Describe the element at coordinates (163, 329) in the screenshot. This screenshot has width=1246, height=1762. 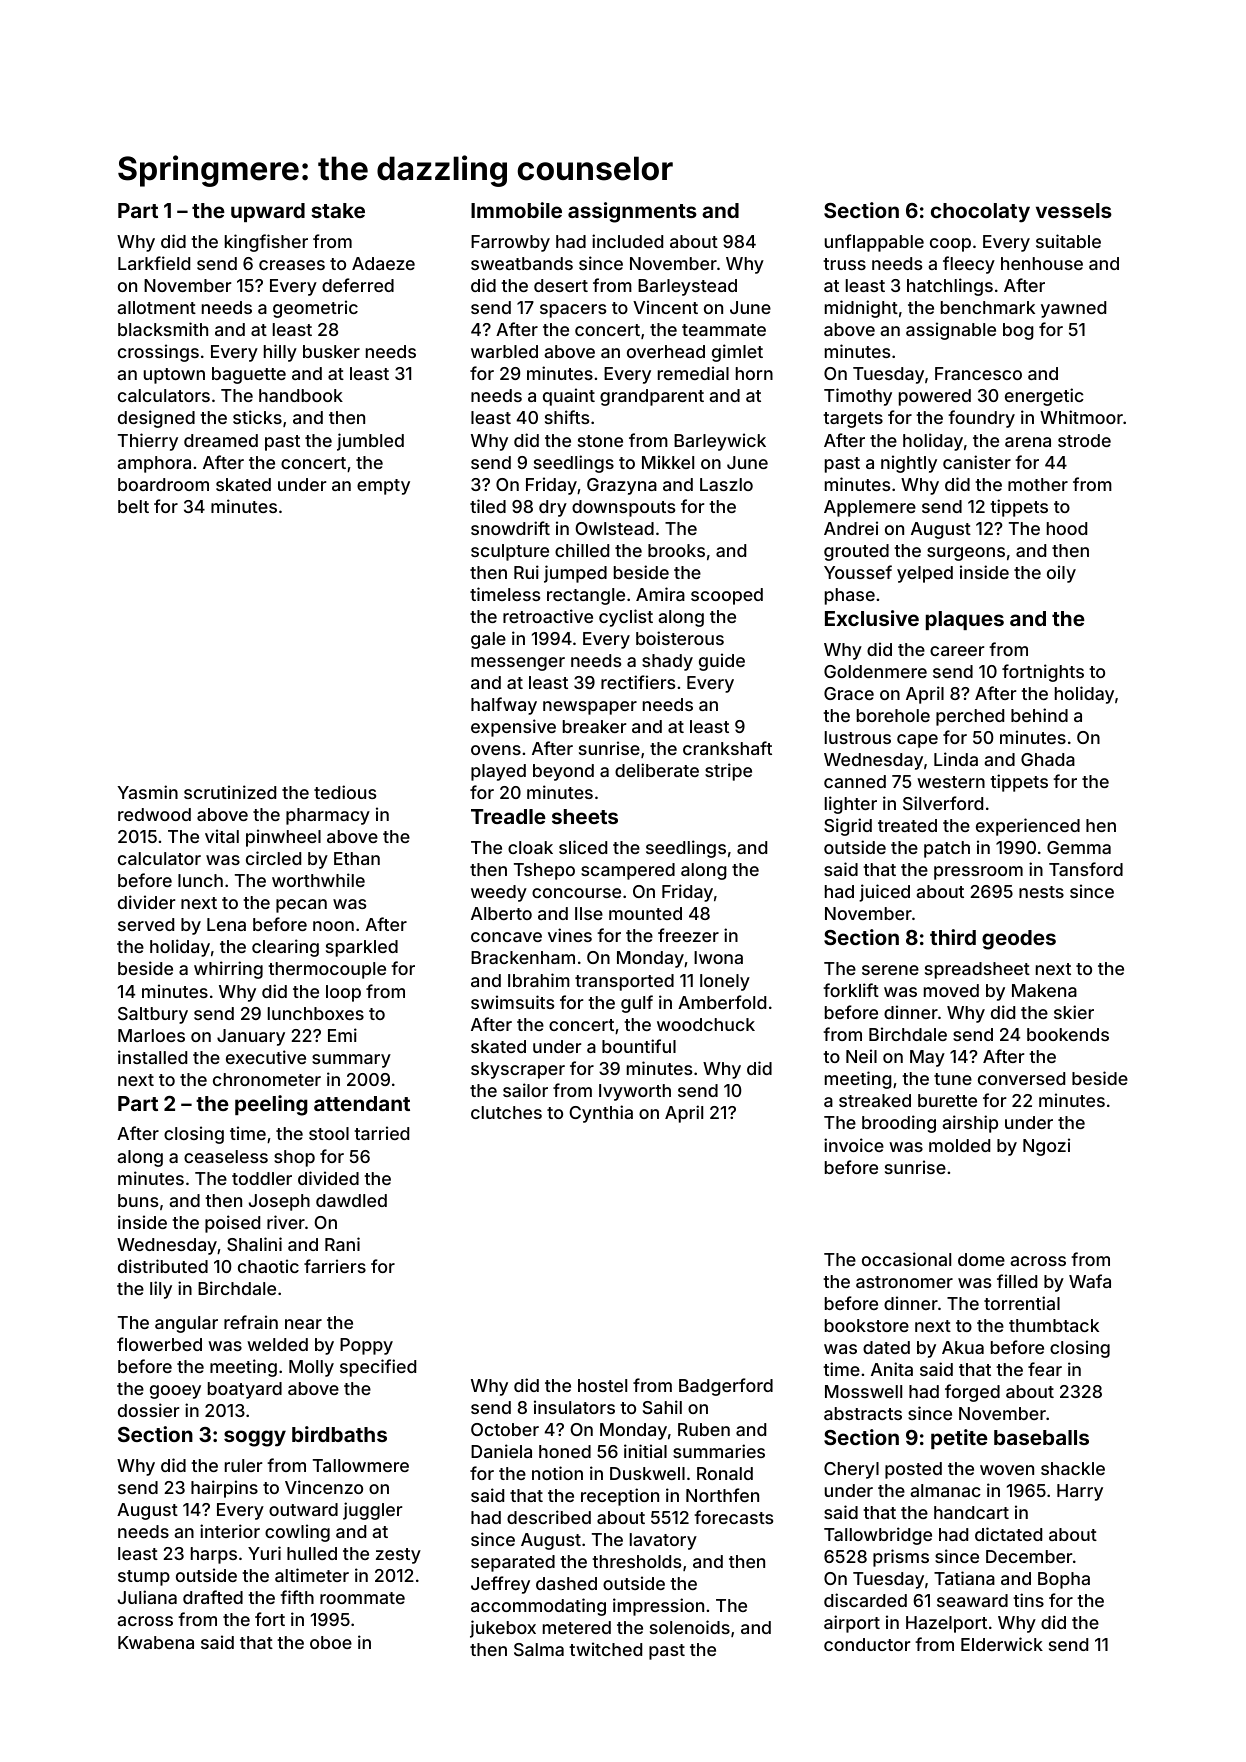
I see `blacksmith` at that location.
